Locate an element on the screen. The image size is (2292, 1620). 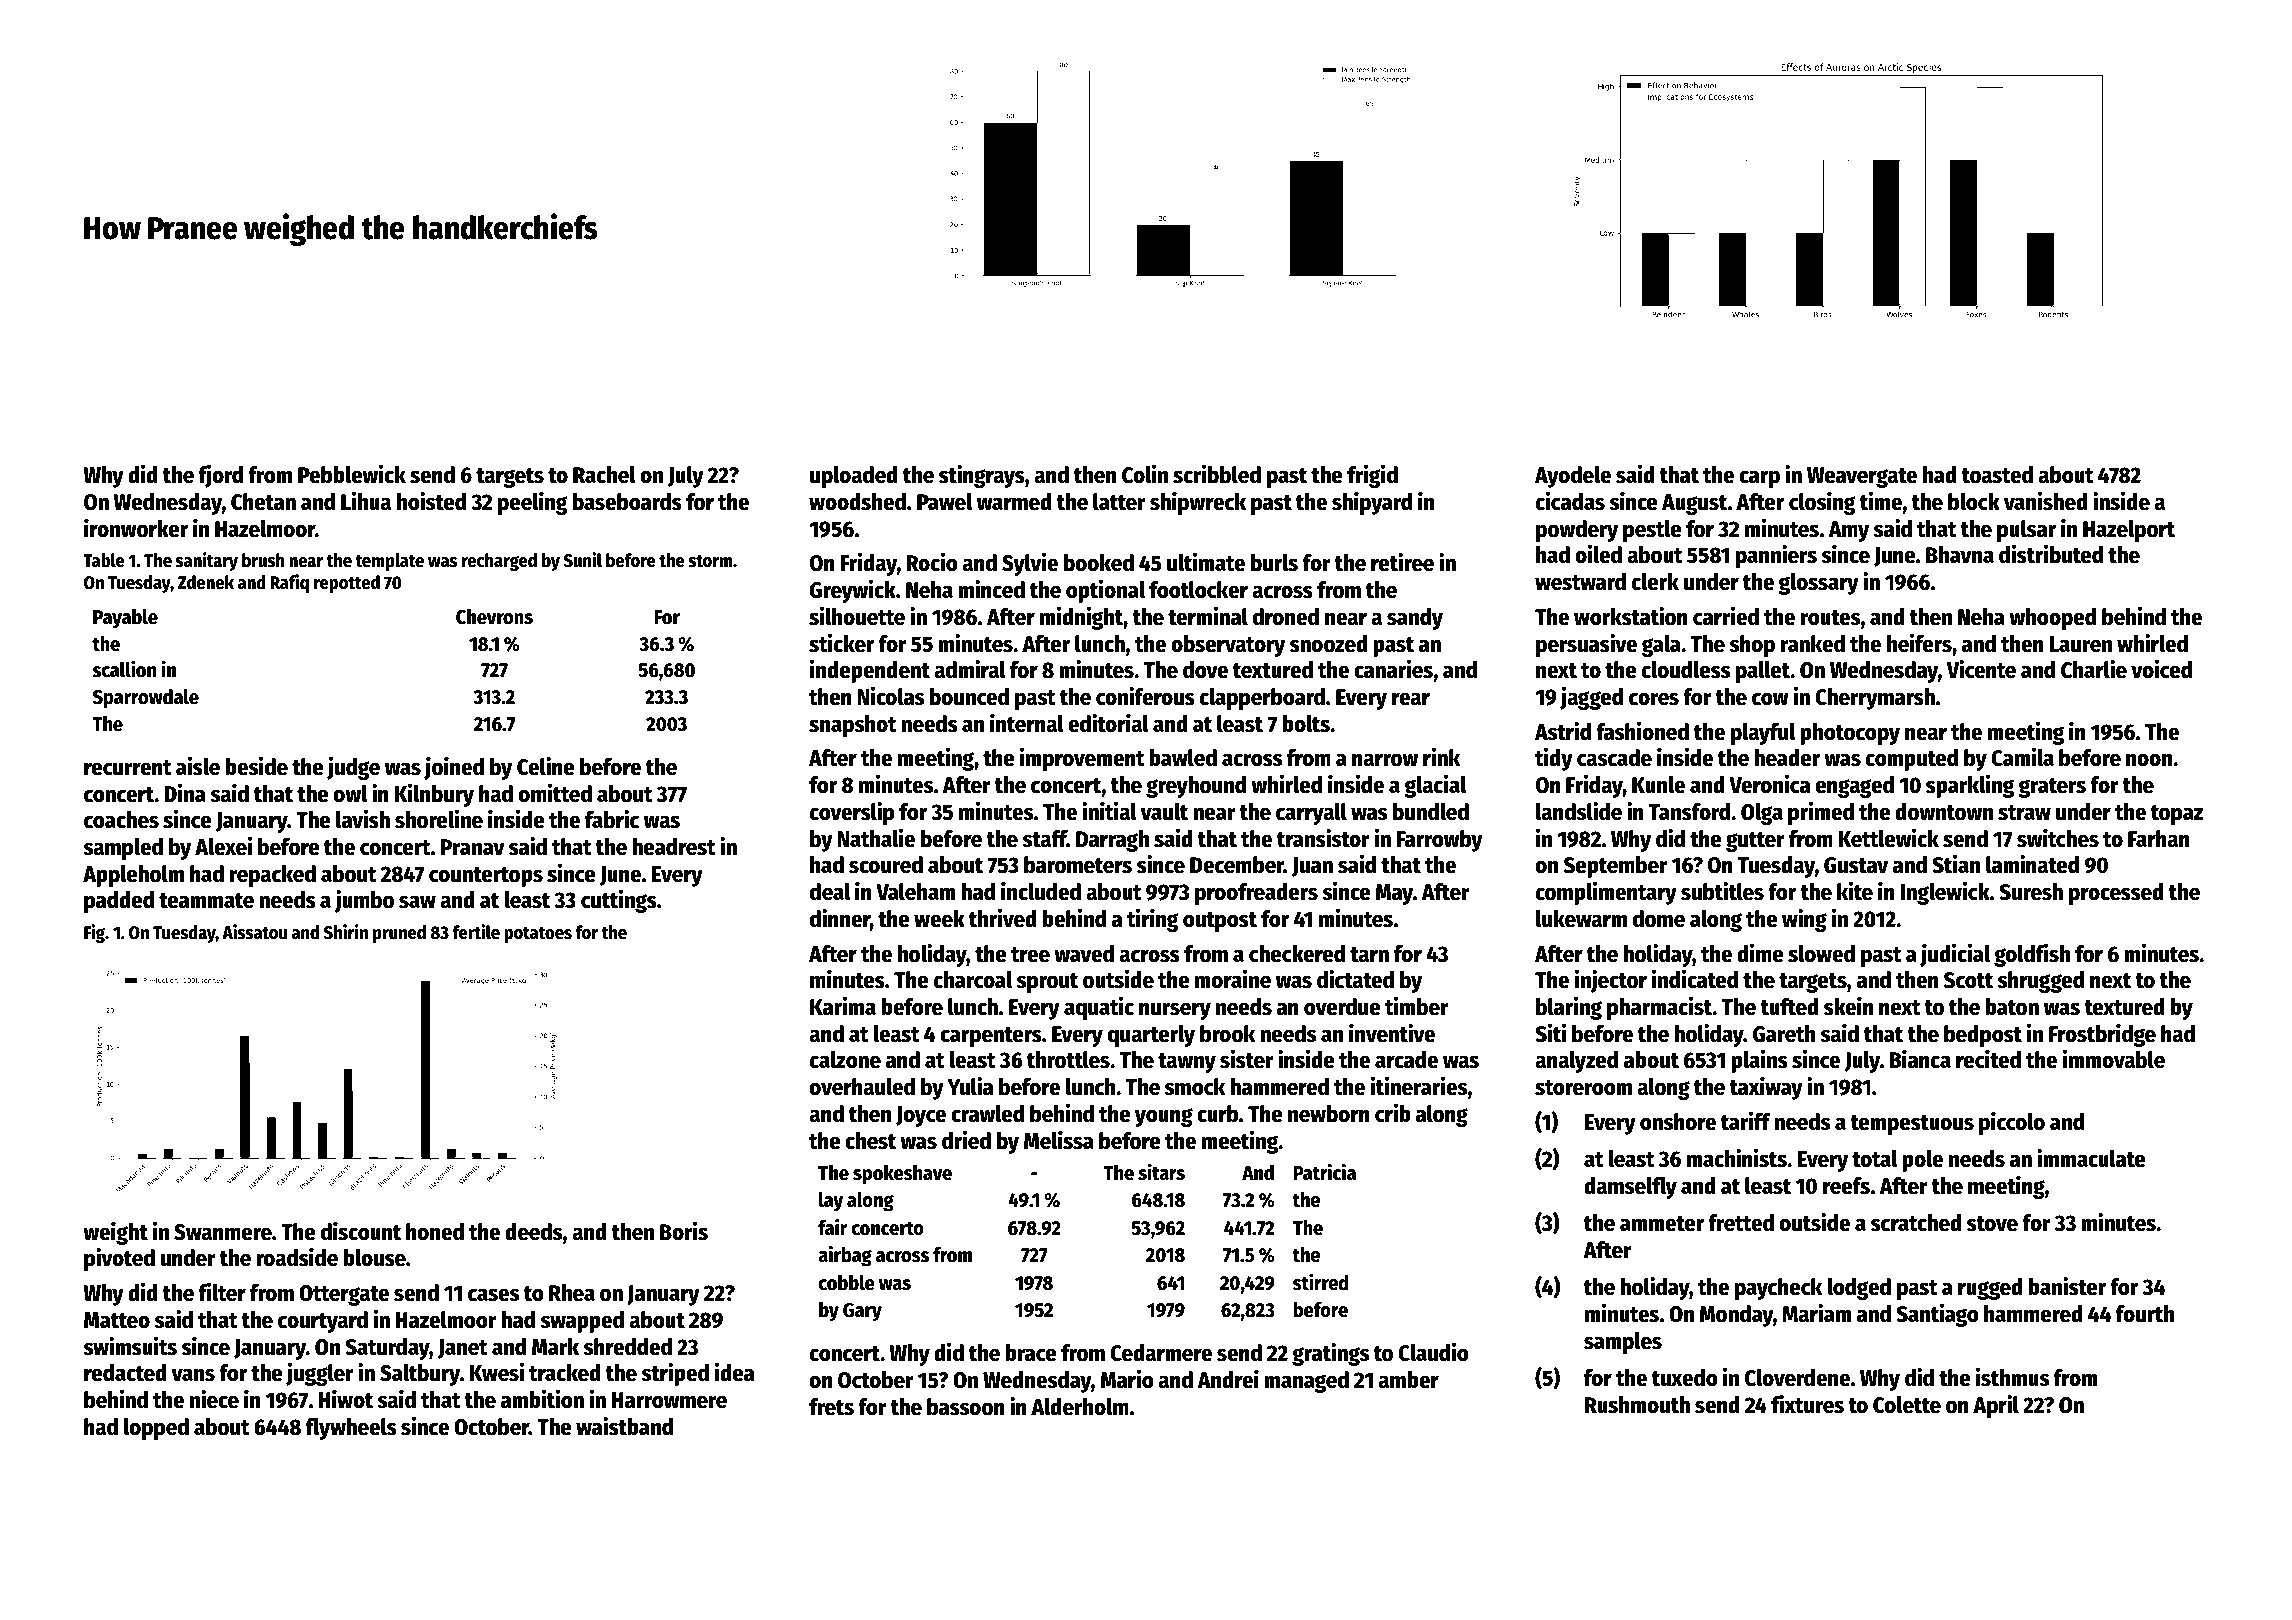
Rachel is located at coordinates (604, 475).
